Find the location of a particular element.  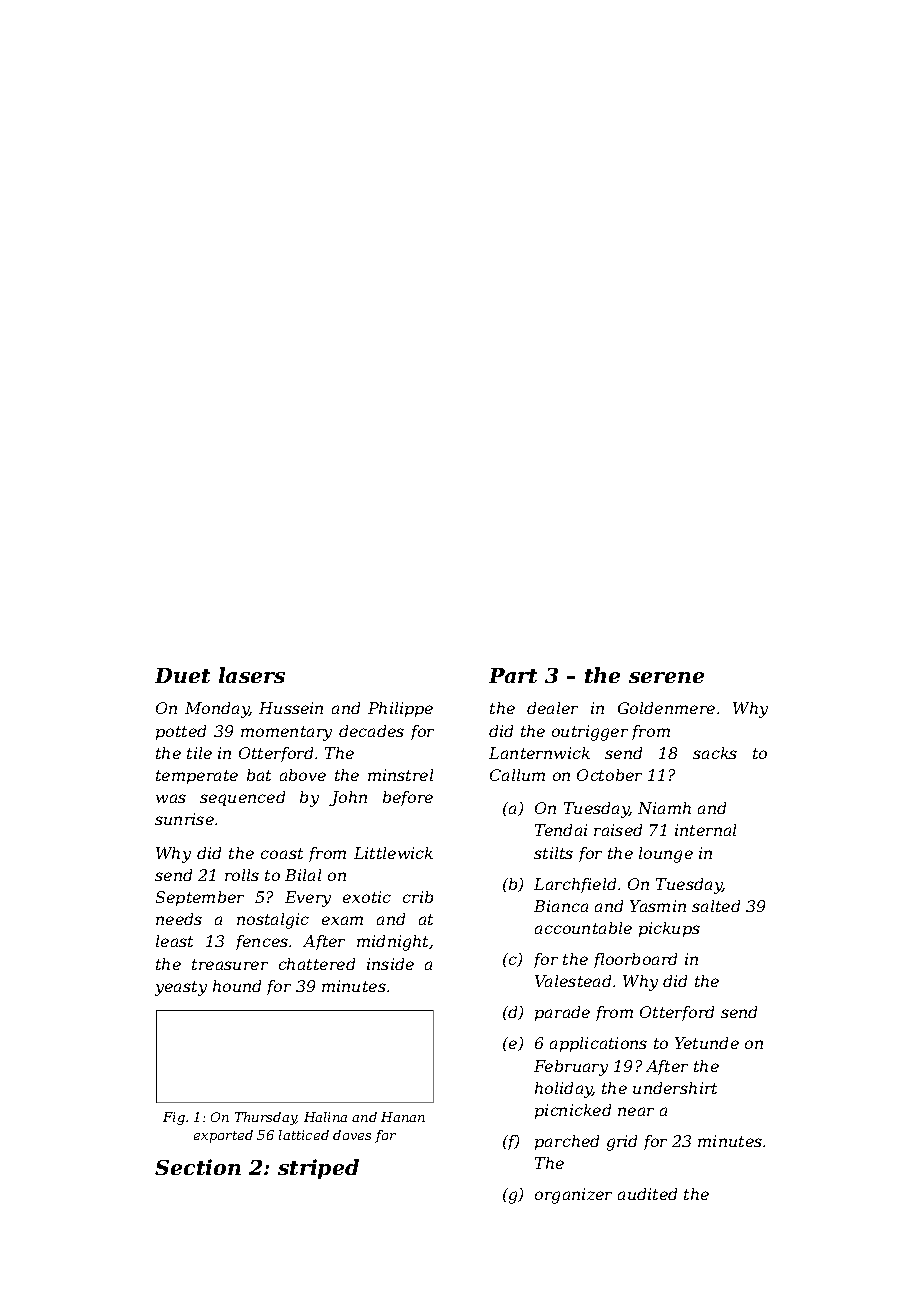

Goldenmere is located at coordinates (666, 708).
